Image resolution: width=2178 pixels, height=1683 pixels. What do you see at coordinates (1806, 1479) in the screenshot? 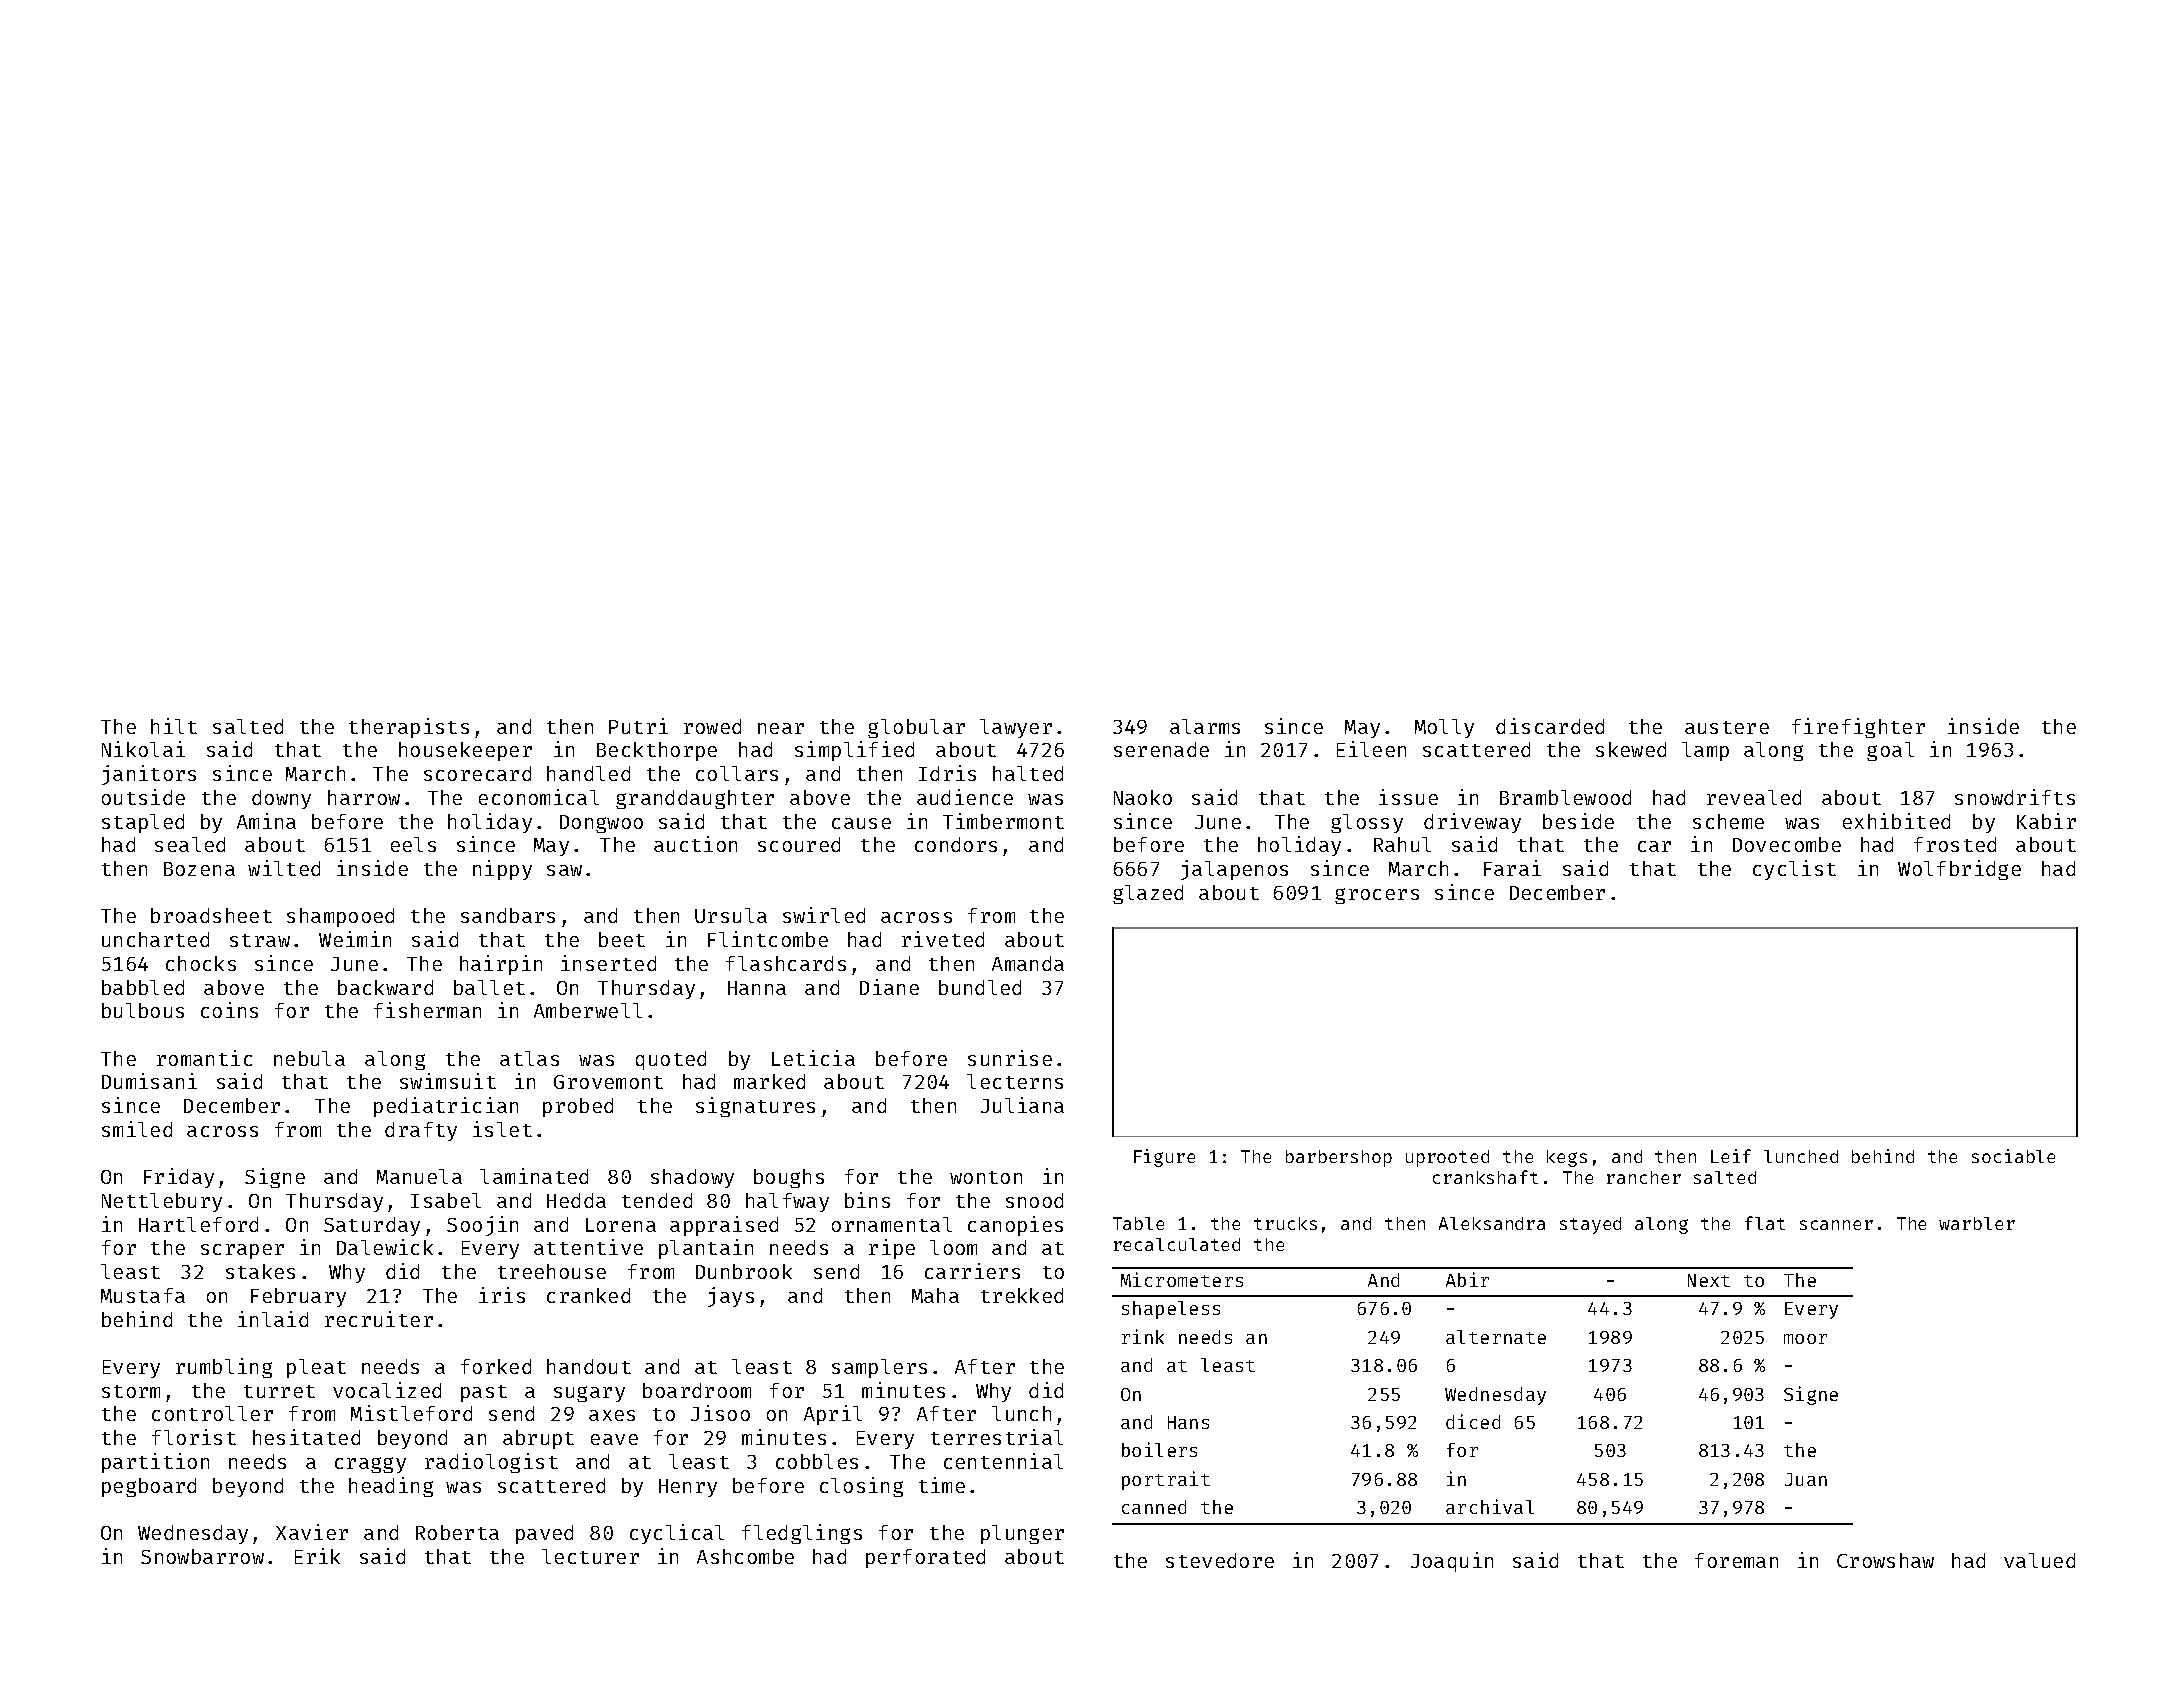
I see `Juan` at bounding box center [1806, 1479].
